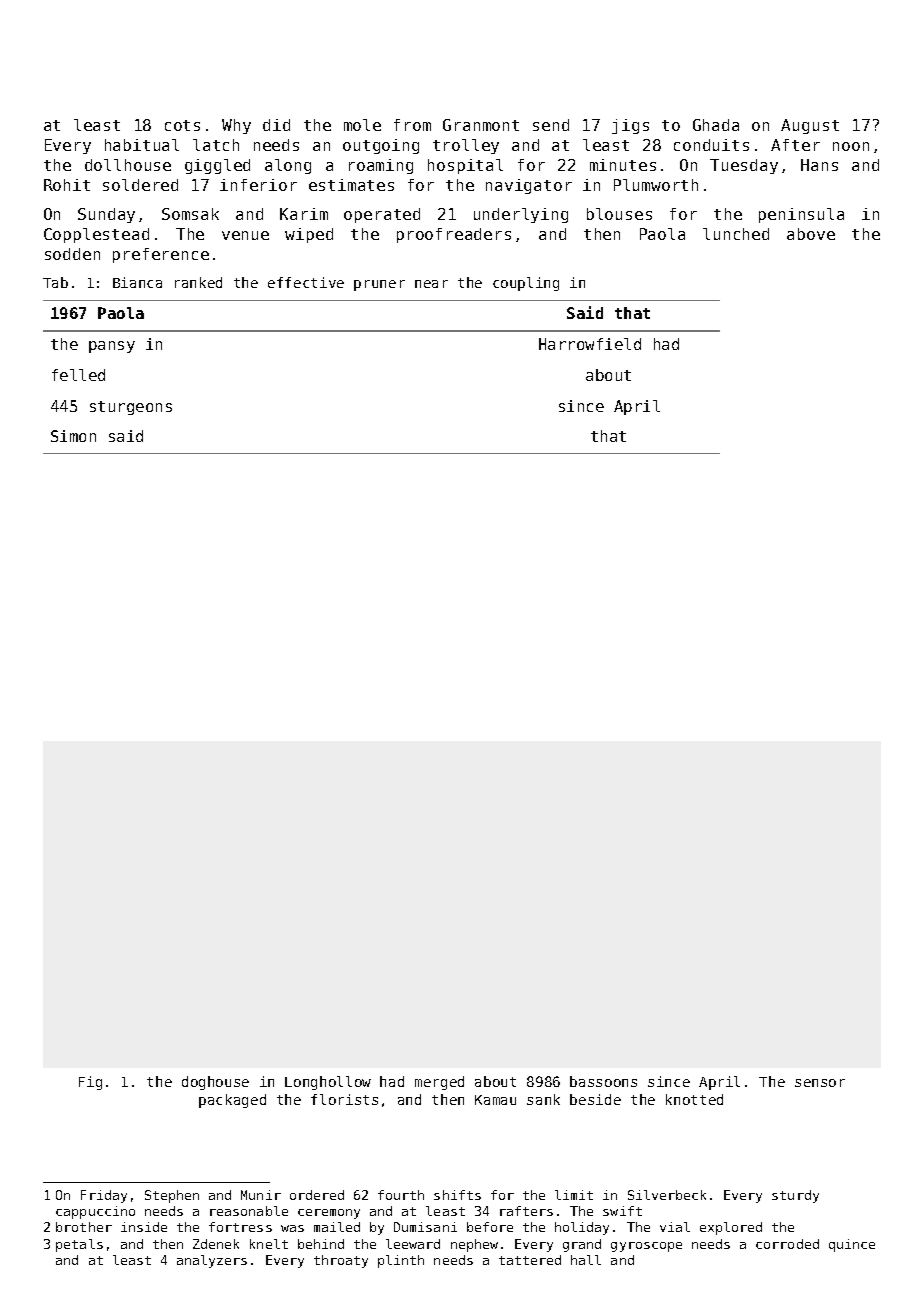  What do you see at coordinates (172, 1196) in the screenshot?
I see `Stephen` at bounding box center [172, 1196].
